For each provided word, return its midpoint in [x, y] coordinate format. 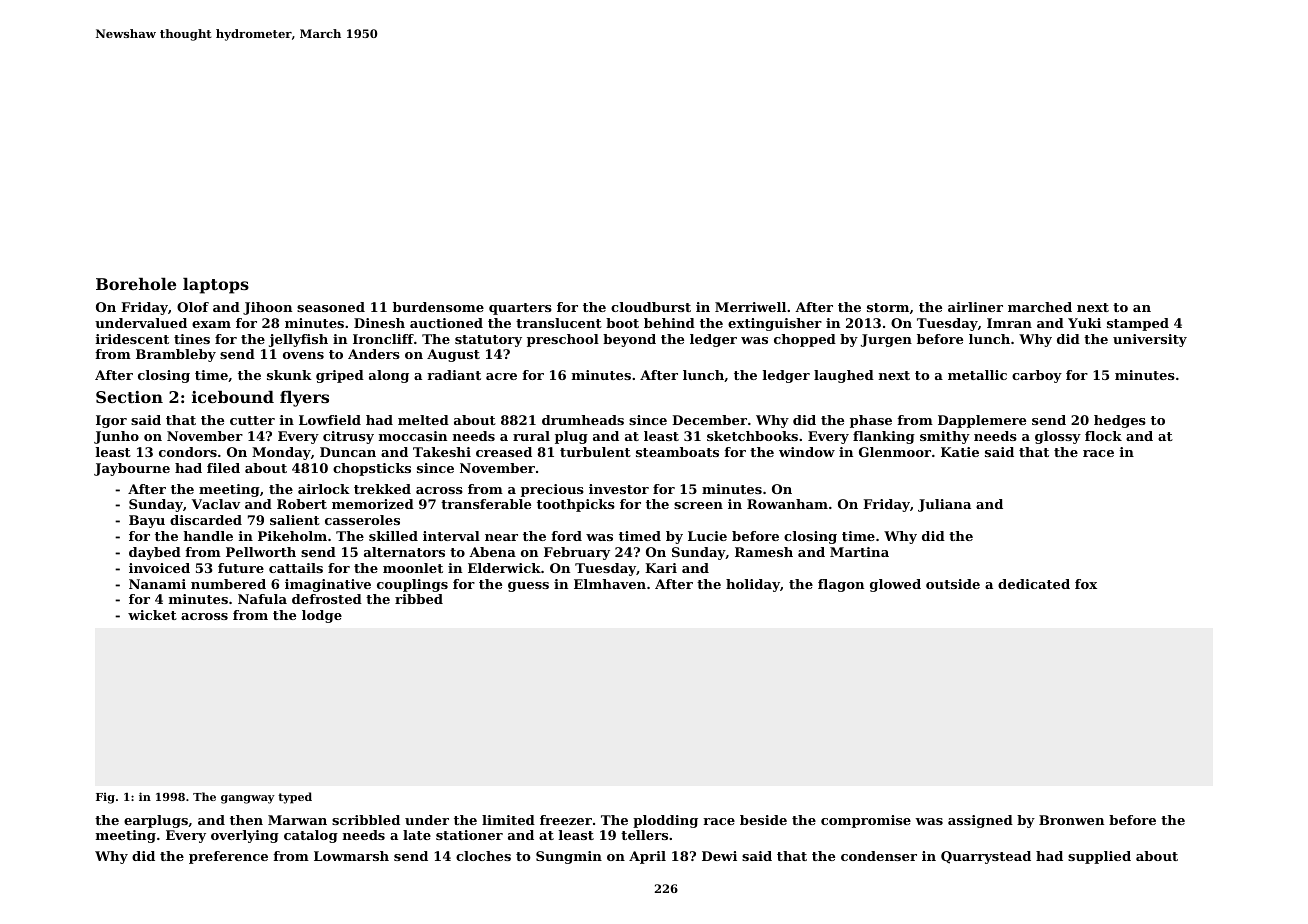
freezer [566, 820]
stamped [1138, 324]
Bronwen [1071, 820]
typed [295, 798]
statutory [488, 341]
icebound [233, 397]
